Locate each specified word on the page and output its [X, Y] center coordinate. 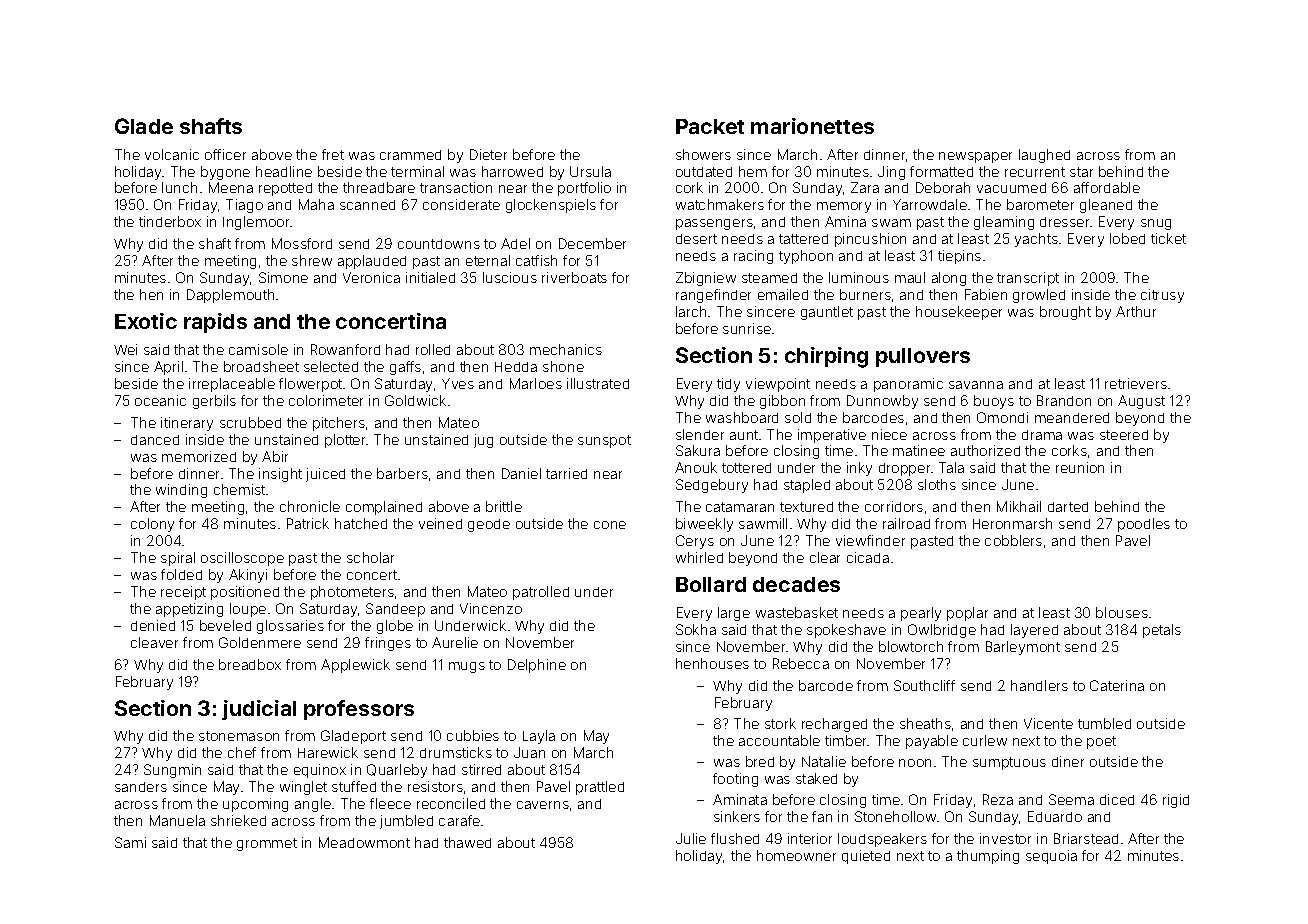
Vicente [1048, 723]
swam [891, 223]
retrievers [1136, 383]
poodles [1144, 525]
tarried [566, 473]
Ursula [590, 171]
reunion [1080, 467]
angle [313, 805]
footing [735, 780]
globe [395, 627]
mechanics [566, 349]
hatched [361, 523]
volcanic [172, 154]
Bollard [711, 584]
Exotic [146, 321]
